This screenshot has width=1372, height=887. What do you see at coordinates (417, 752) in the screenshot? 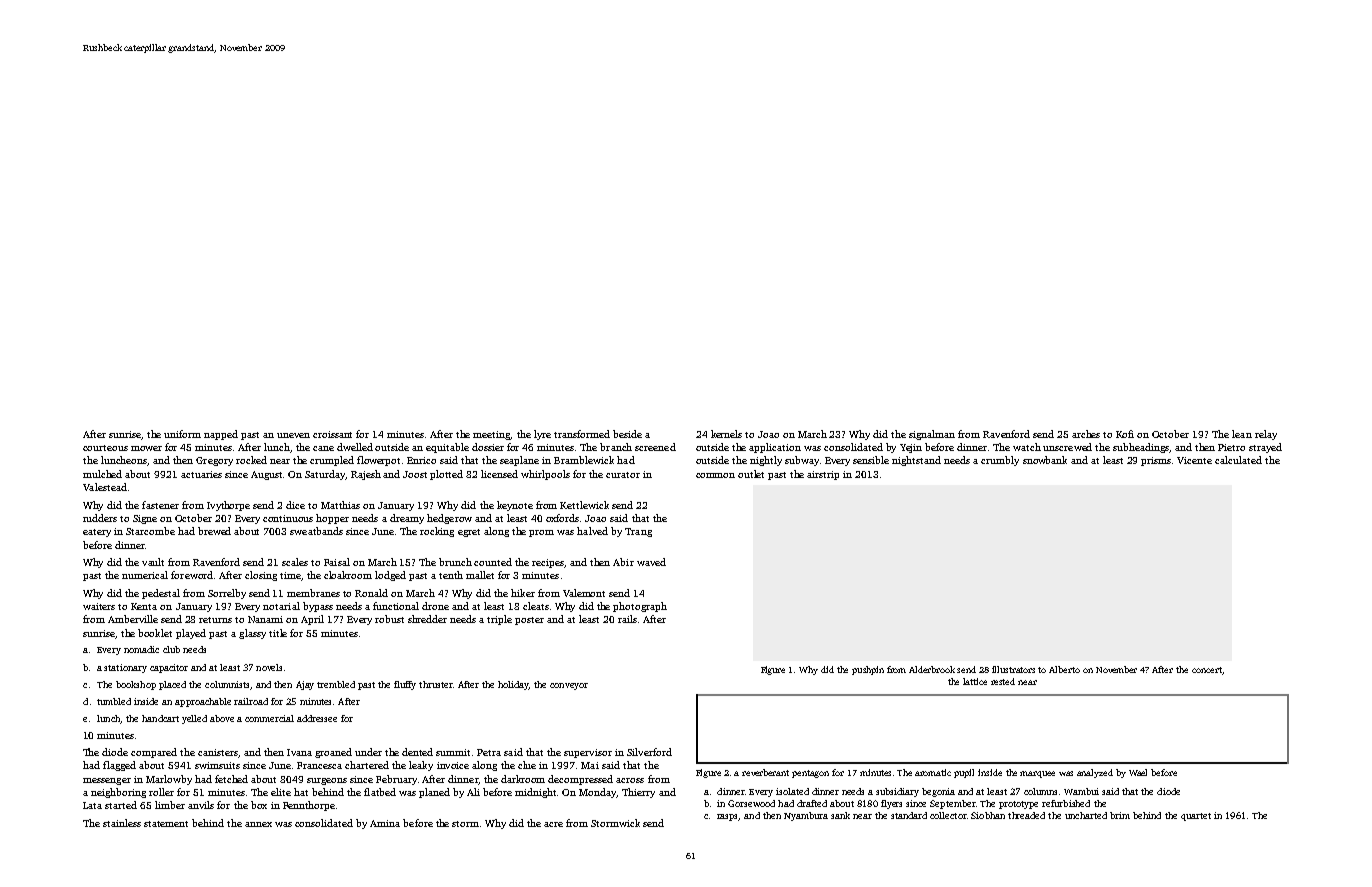
I see `dented` at bounding box center [417, 752].
